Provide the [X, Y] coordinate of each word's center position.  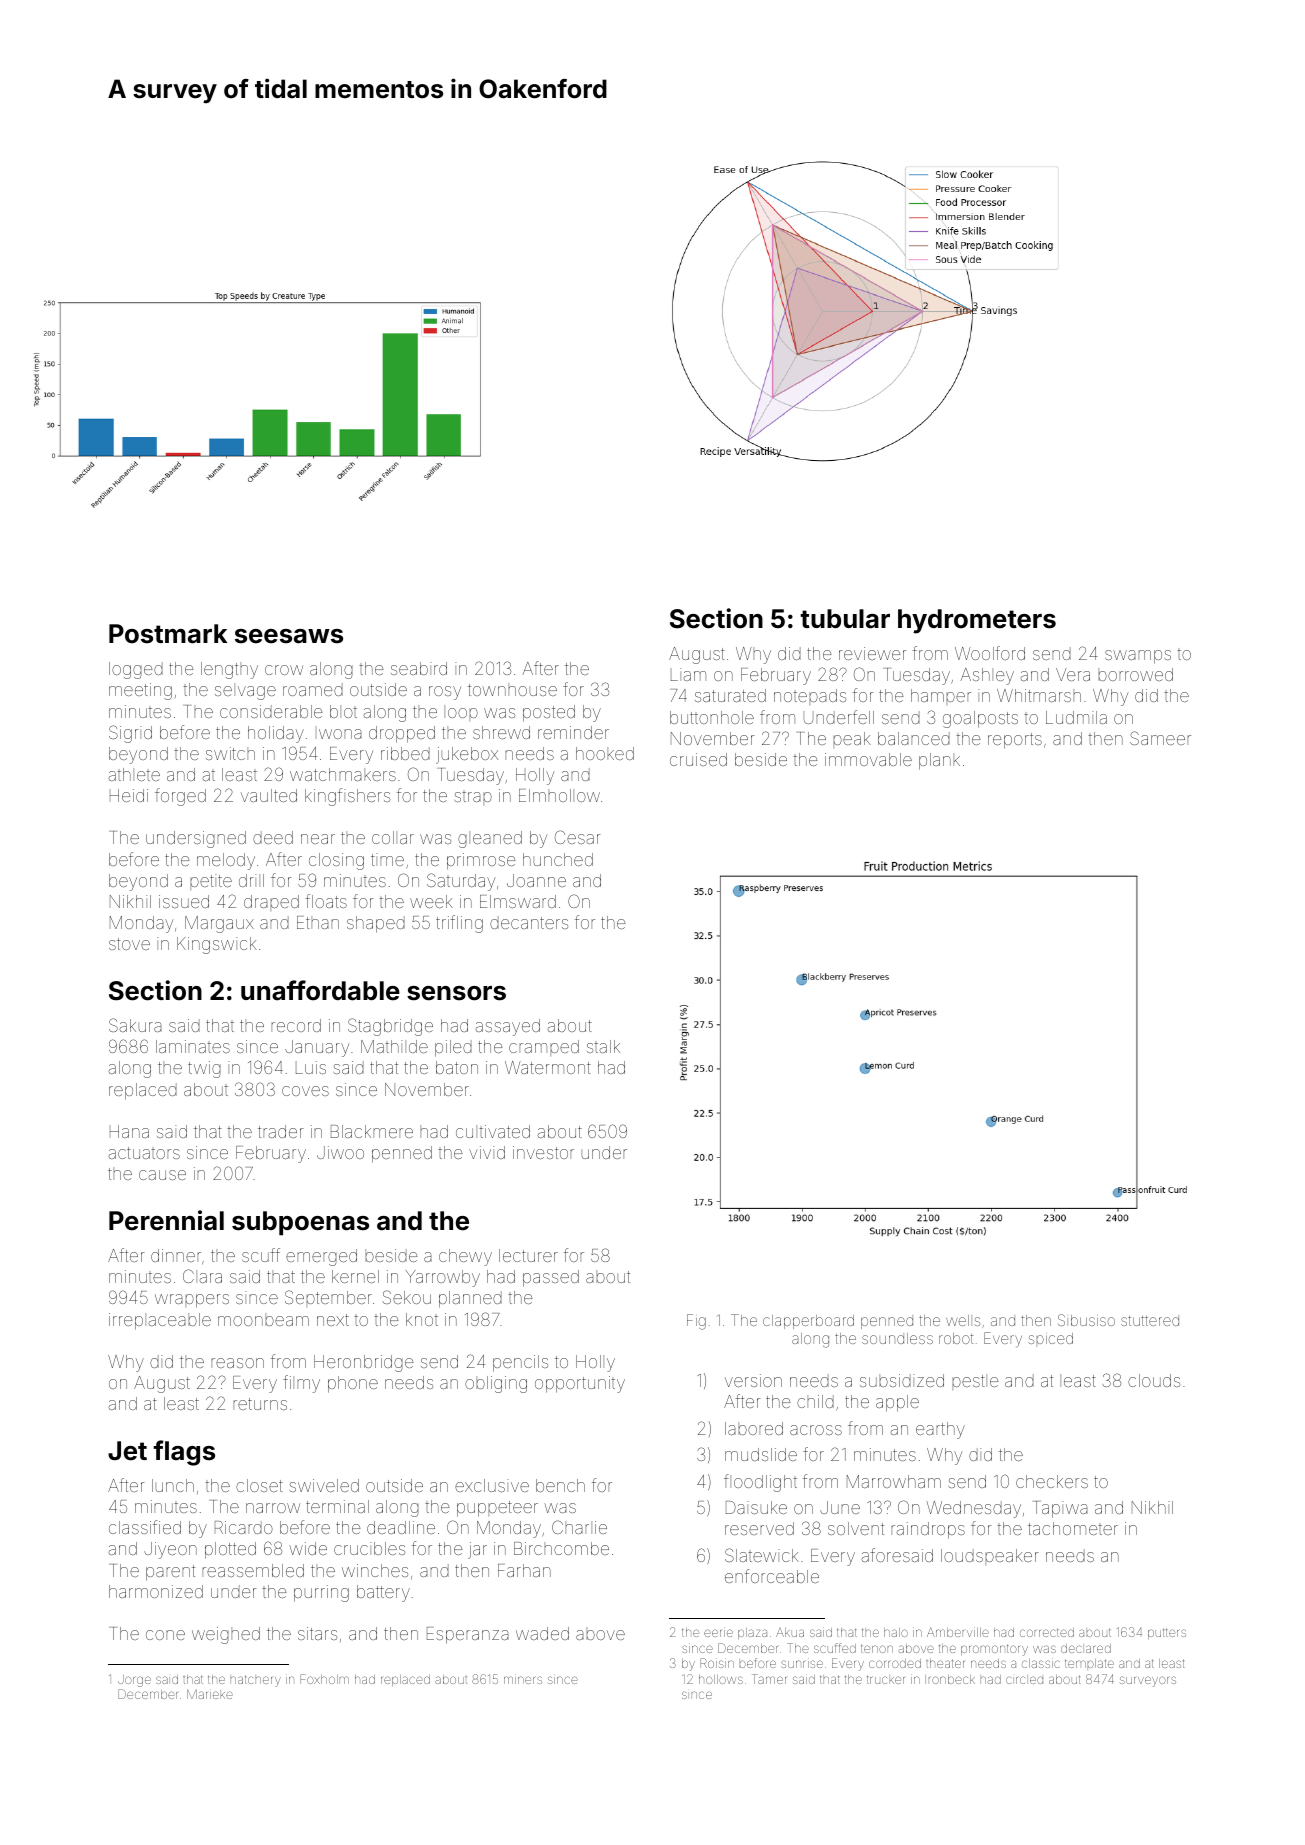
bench [560, 1485]
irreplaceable [160, 1321]
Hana [129, 1131]
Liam [688, 674]
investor [543, 1152]
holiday [276, 734]
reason [237, 1363]
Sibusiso [1086, 1320]
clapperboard [808, 1322]
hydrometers [977, 621]
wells [963, 1320]
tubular [845, 619]
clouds [1154, 1380]
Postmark [168, 634]
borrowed [1135, 674]
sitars [317, 1633]
